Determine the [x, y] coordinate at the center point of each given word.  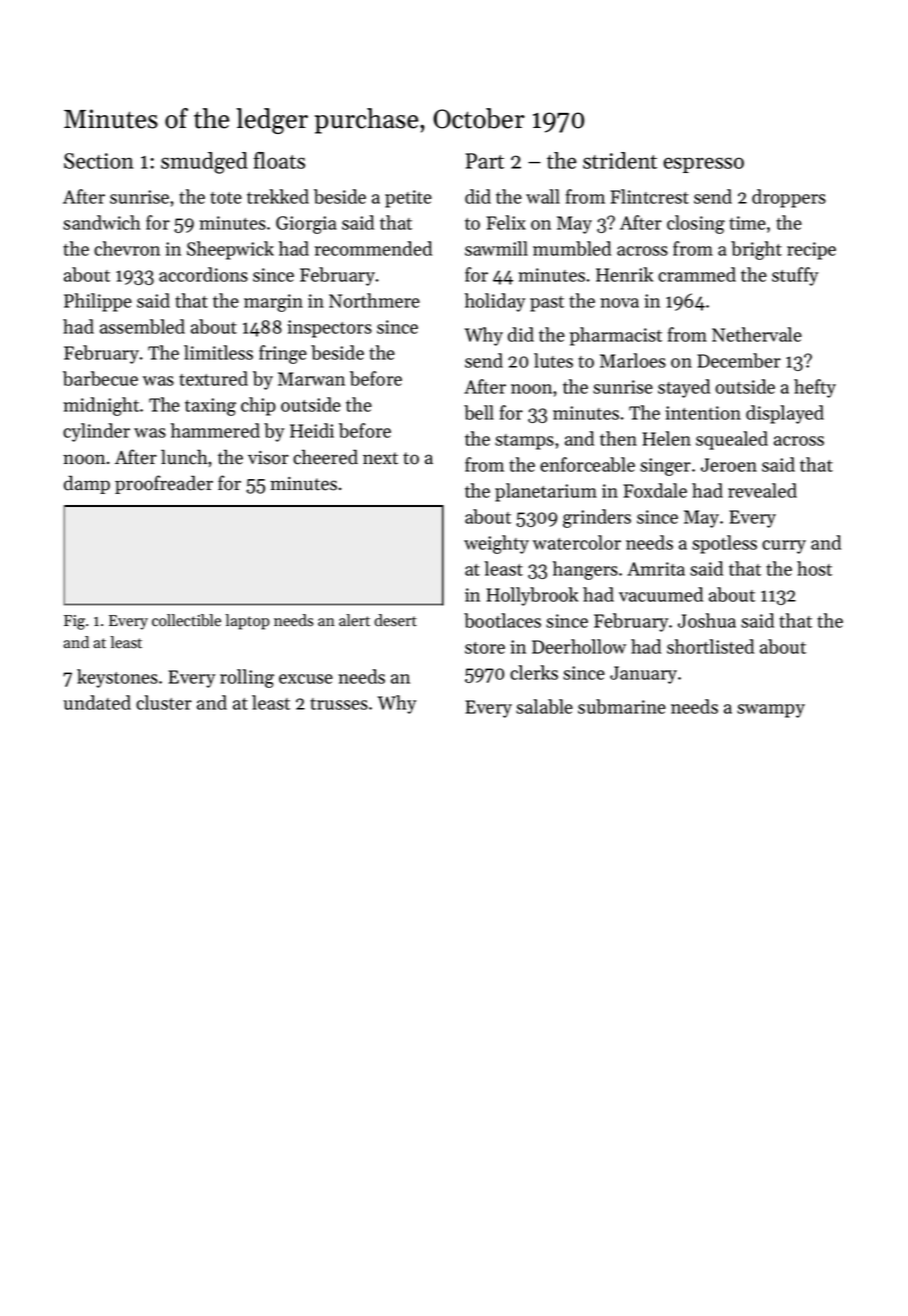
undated [97, 702]
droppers [789, 198]
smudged [204, 163]
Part [485, 161]
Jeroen [729, 465]
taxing [210, 407]
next [380, 458]
